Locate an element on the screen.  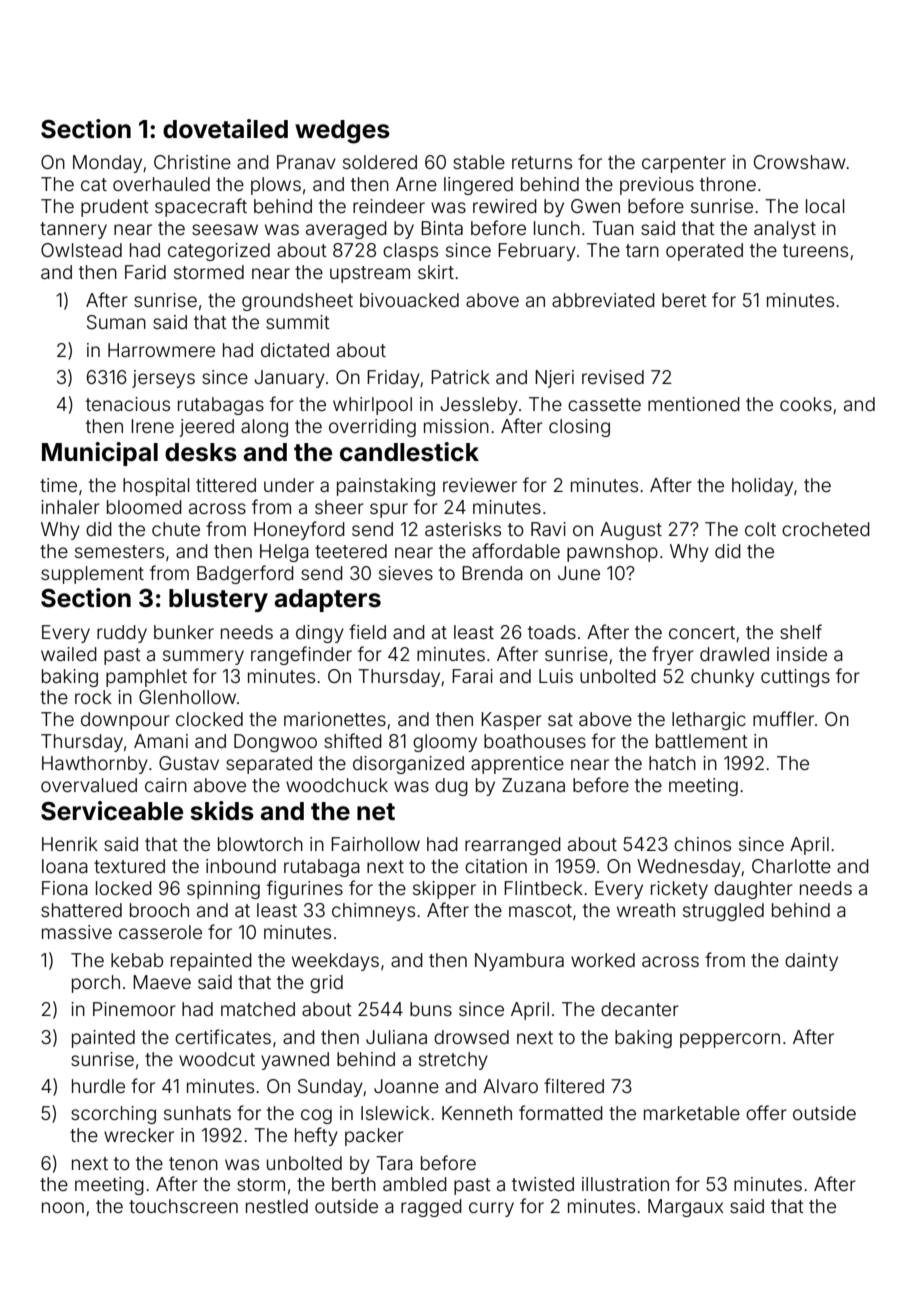
wailed is located at coordinates (69, 654).
